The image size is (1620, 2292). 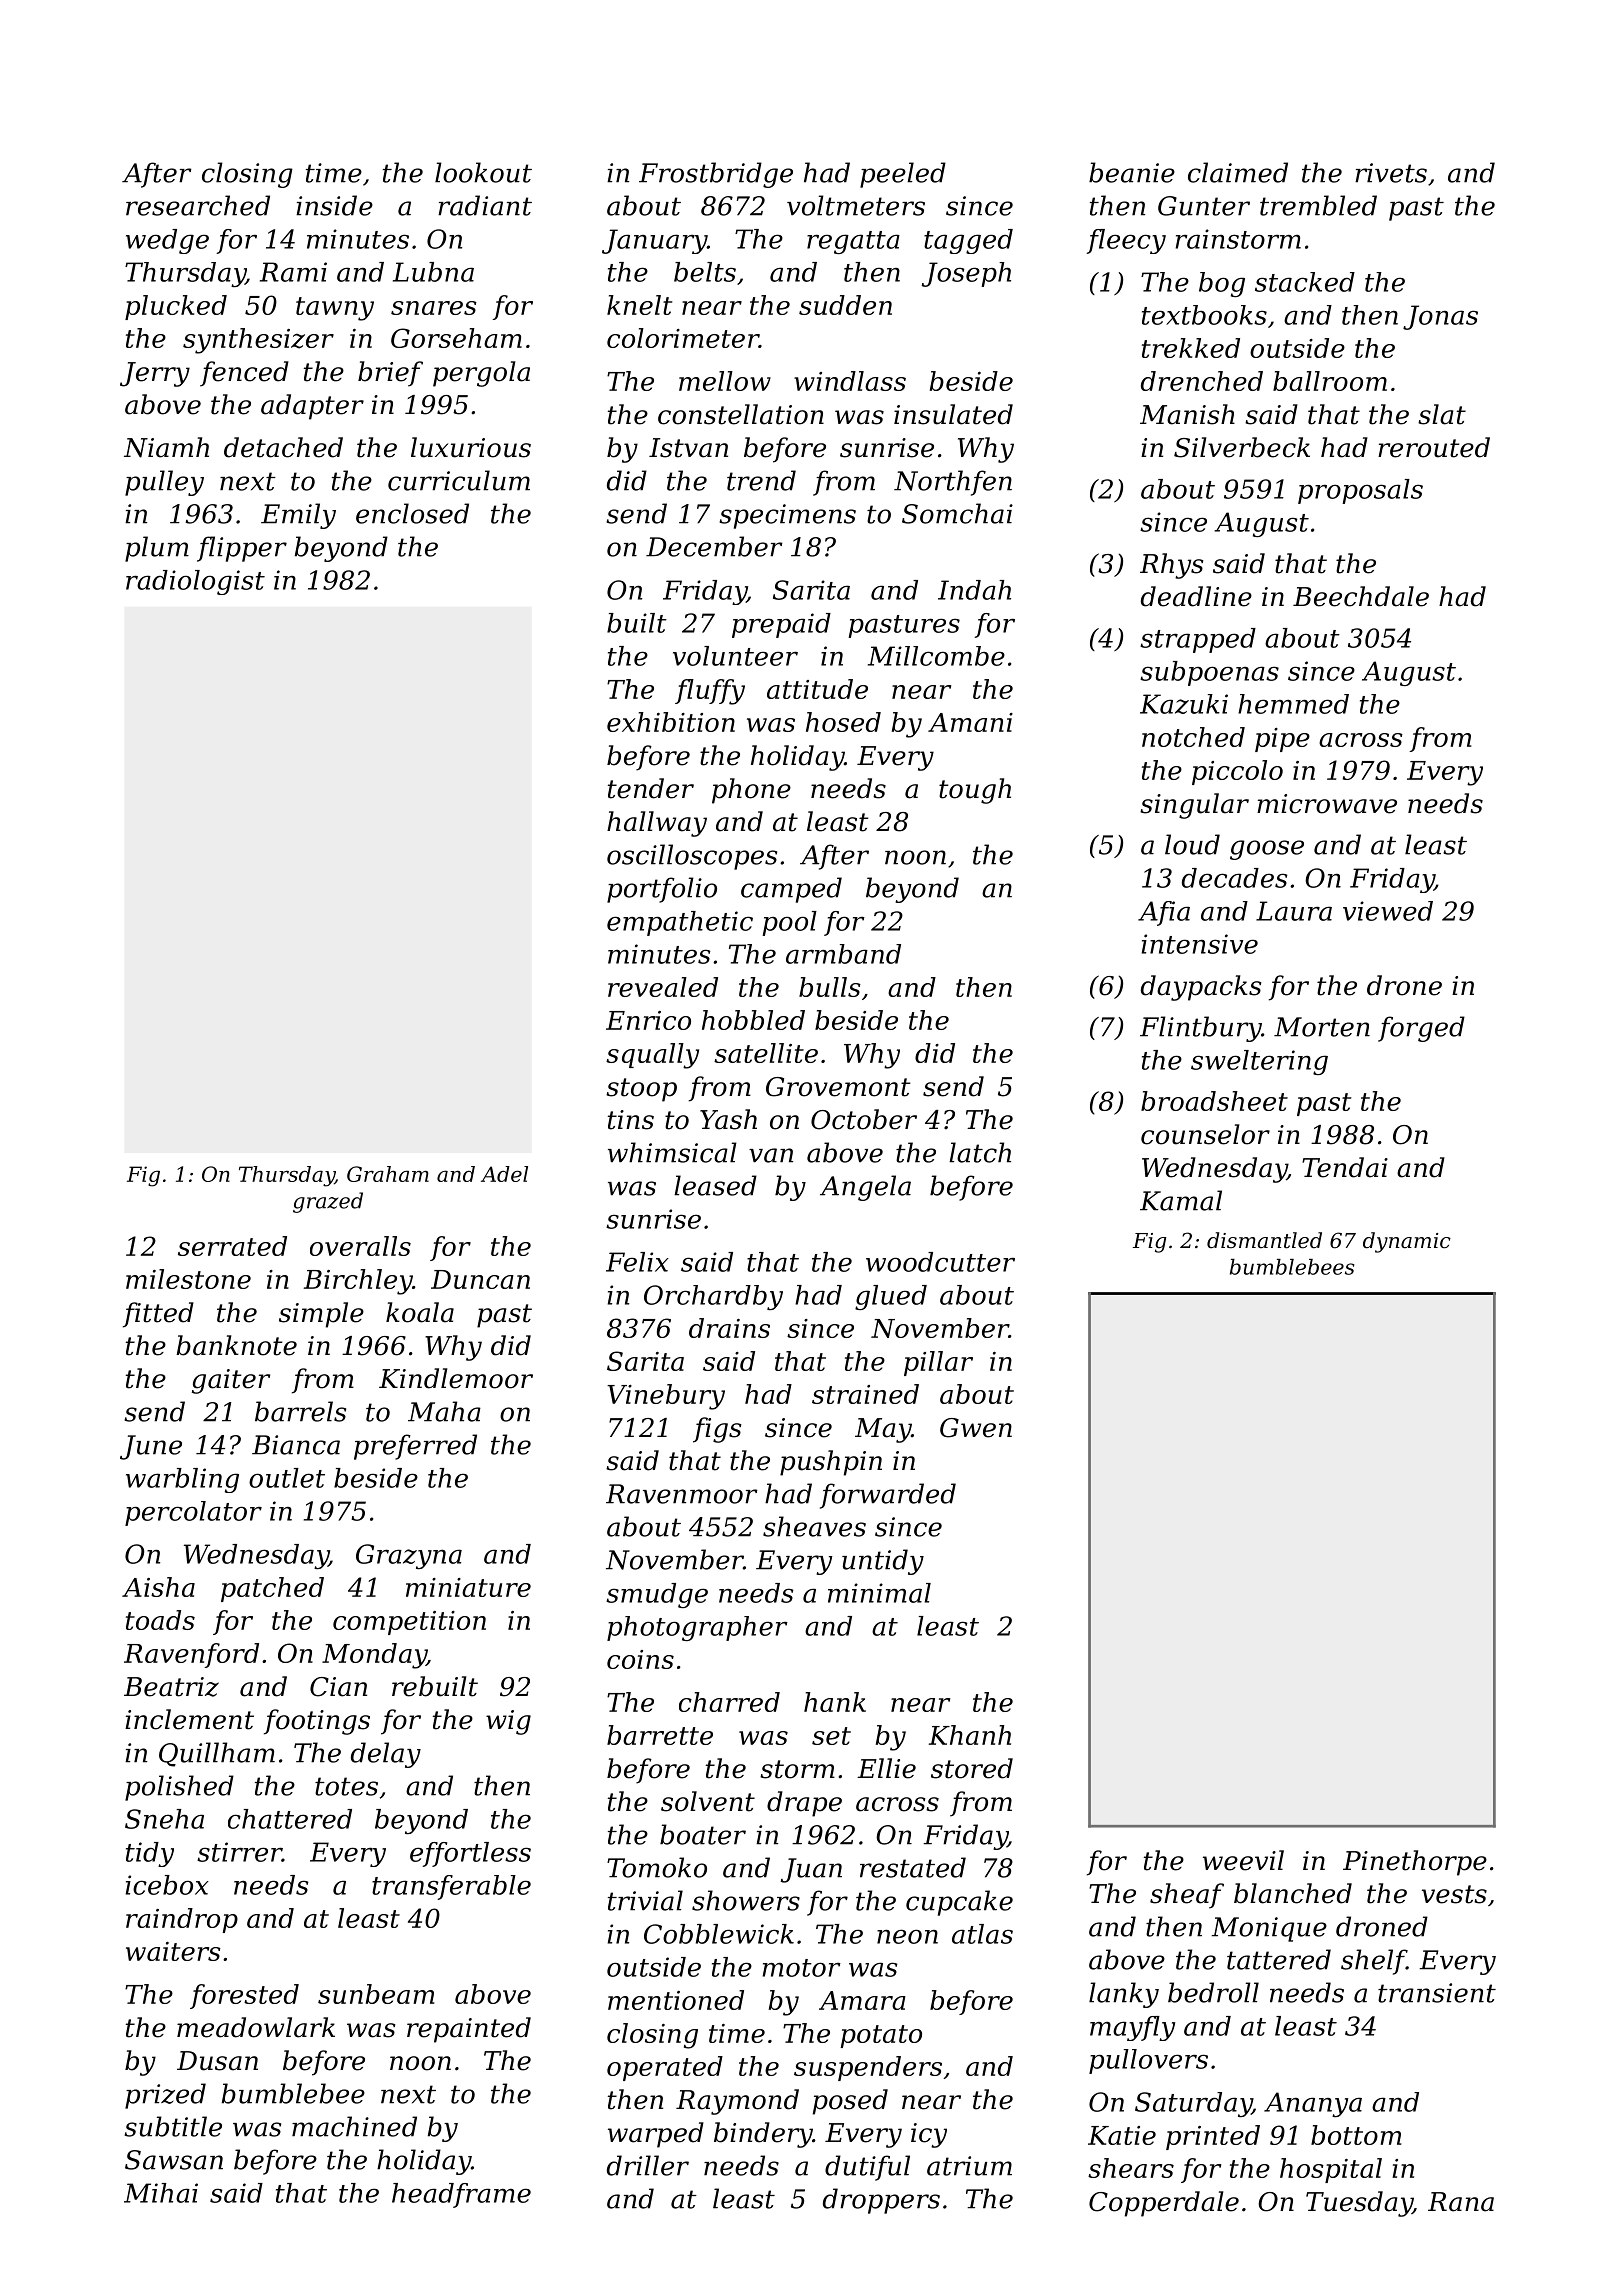 What do you see at coordinates (1391, 173) in the screenshot?
I see `rivets` at bounding box center [1391, 173].
